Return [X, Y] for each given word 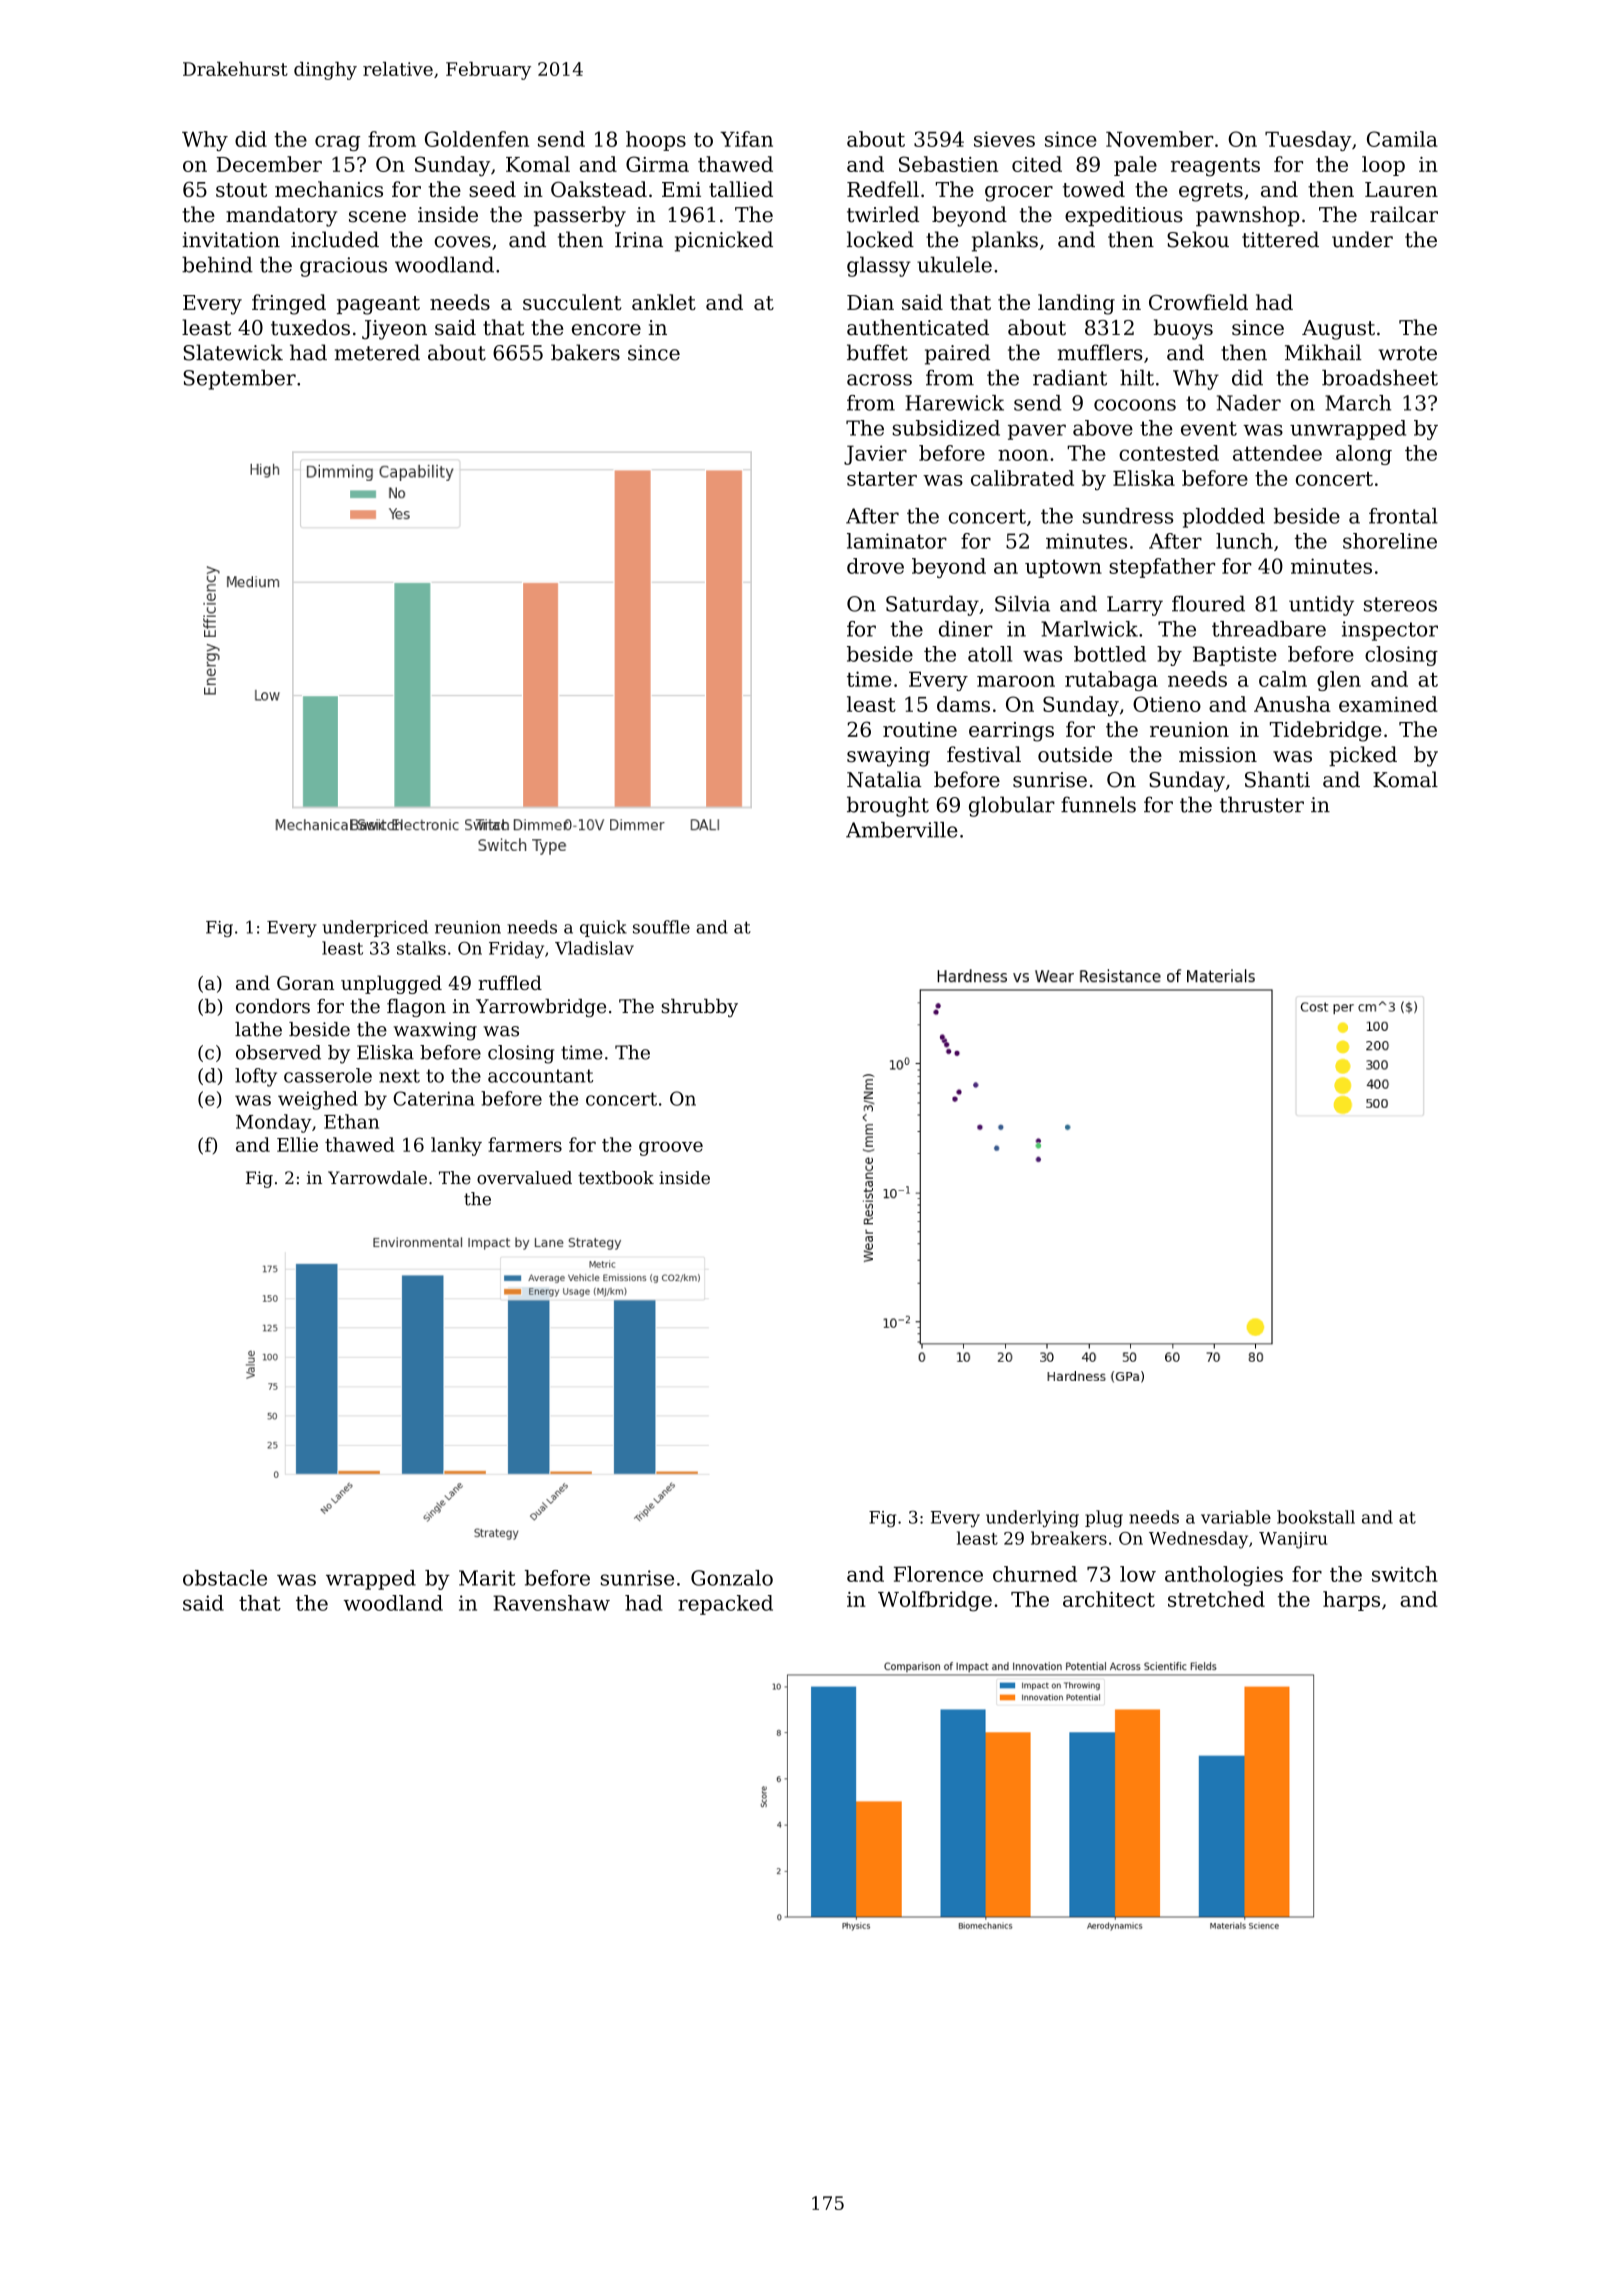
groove [671, 1148]
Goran [305, 983]
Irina [639, 240]
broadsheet [1380, 377]
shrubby [700, 1008]
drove [875, 566]
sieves [1004, 139]
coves [462, 242]
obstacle [225, 1578]
